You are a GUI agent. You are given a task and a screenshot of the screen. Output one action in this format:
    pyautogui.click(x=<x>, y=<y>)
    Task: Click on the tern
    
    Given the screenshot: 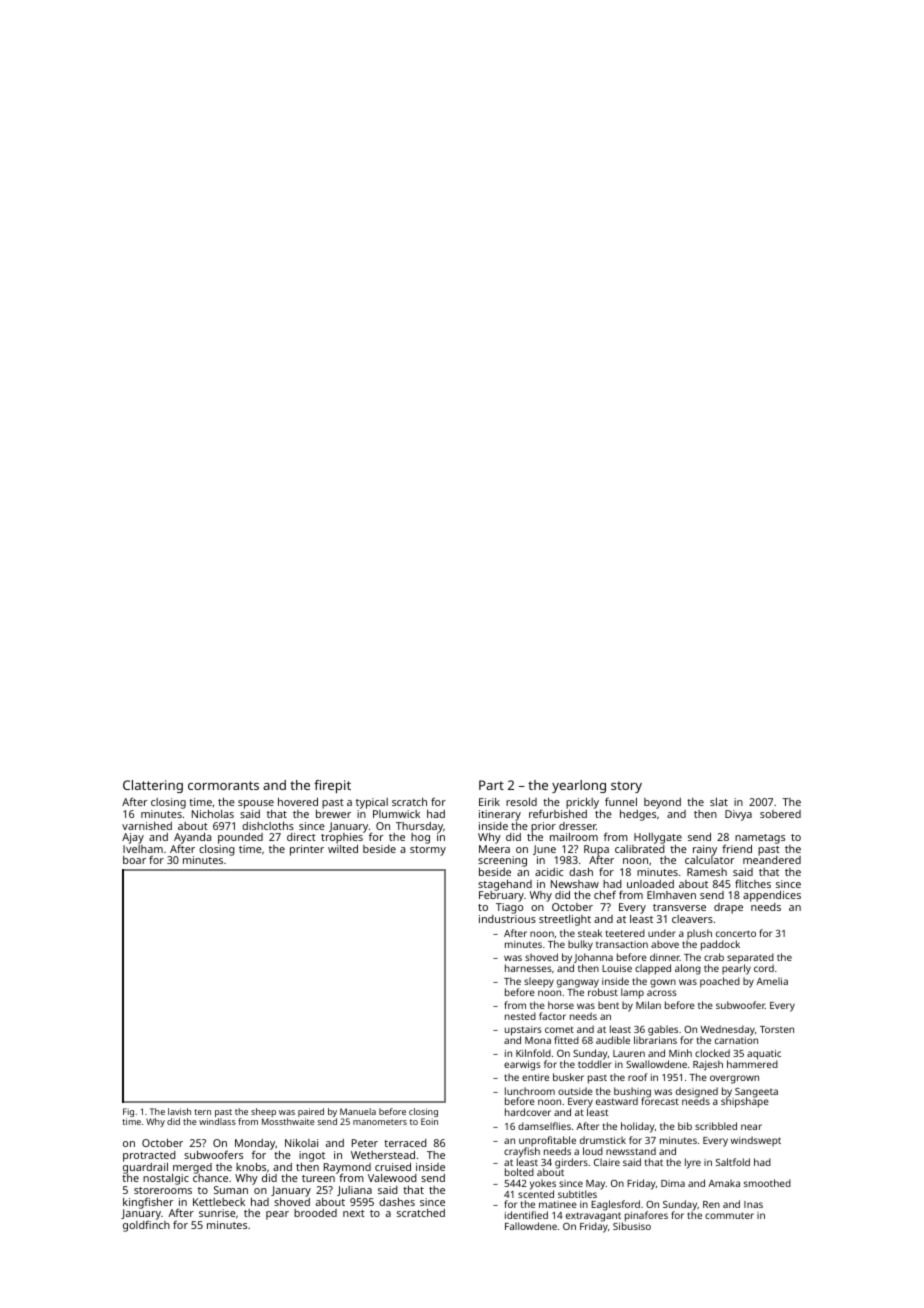 What is the action you would take?
    pyautogui.click(x=202, y=1112)
